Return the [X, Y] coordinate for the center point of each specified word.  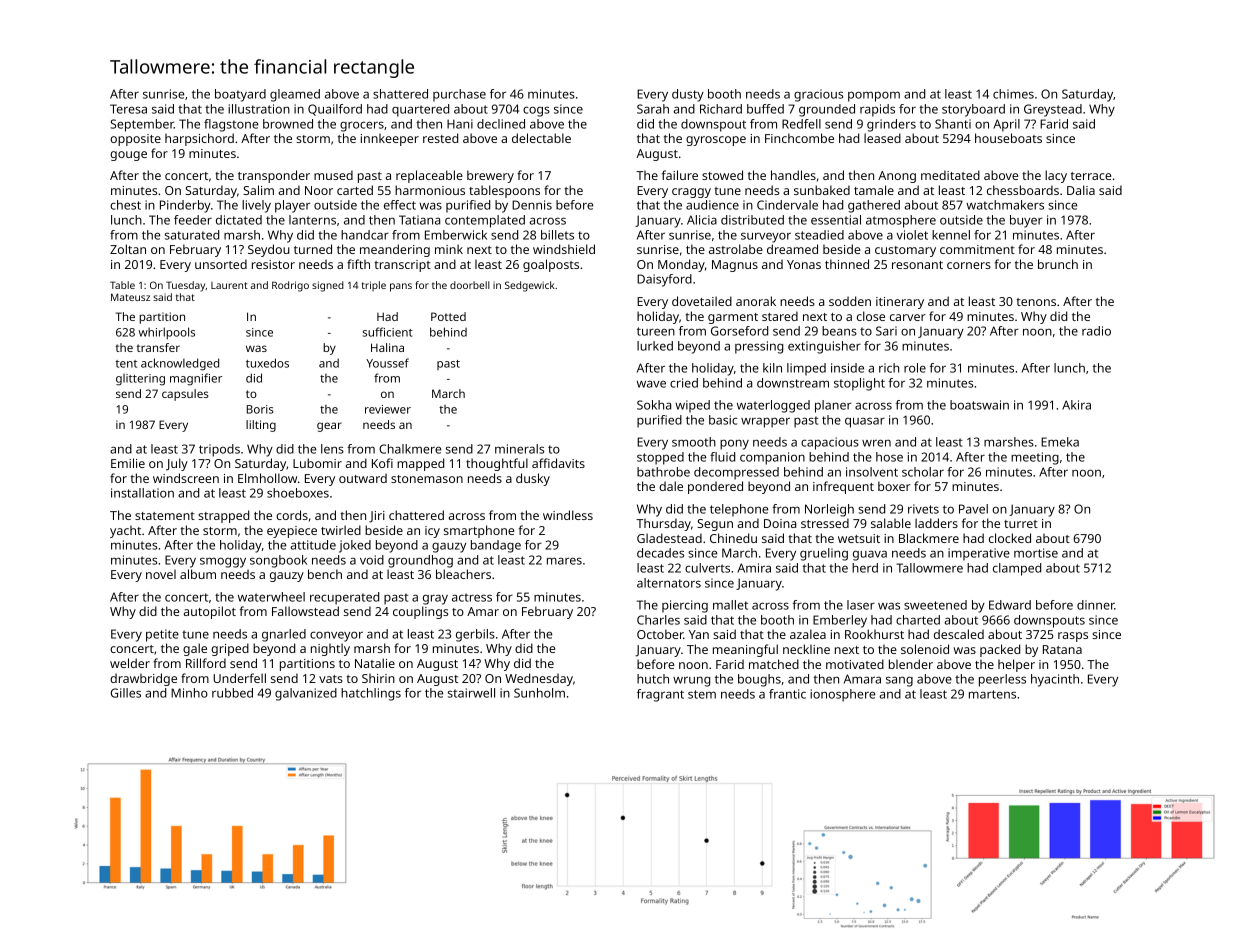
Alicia [702, 220]
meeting [1035, 458]
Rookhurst [874, 634]
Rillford [206, 663]
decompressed [736, 473]
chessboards [1023, 190]
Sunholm [539, 693]
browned [288, 124]
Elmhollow [267, 478]
